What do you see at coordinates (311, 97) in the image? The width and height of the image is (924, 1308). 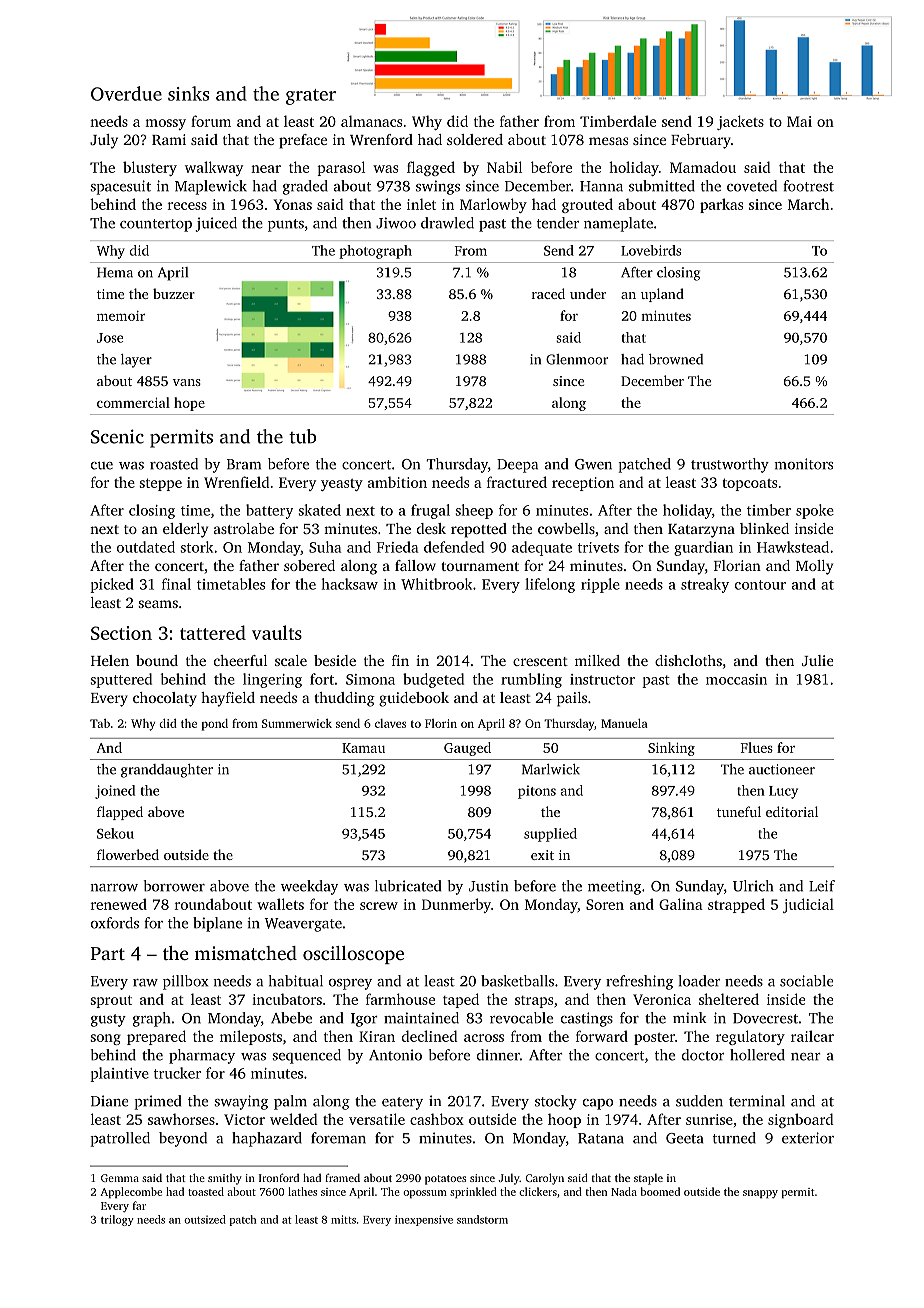 I see `grater` at bounding box center [311, 97].
